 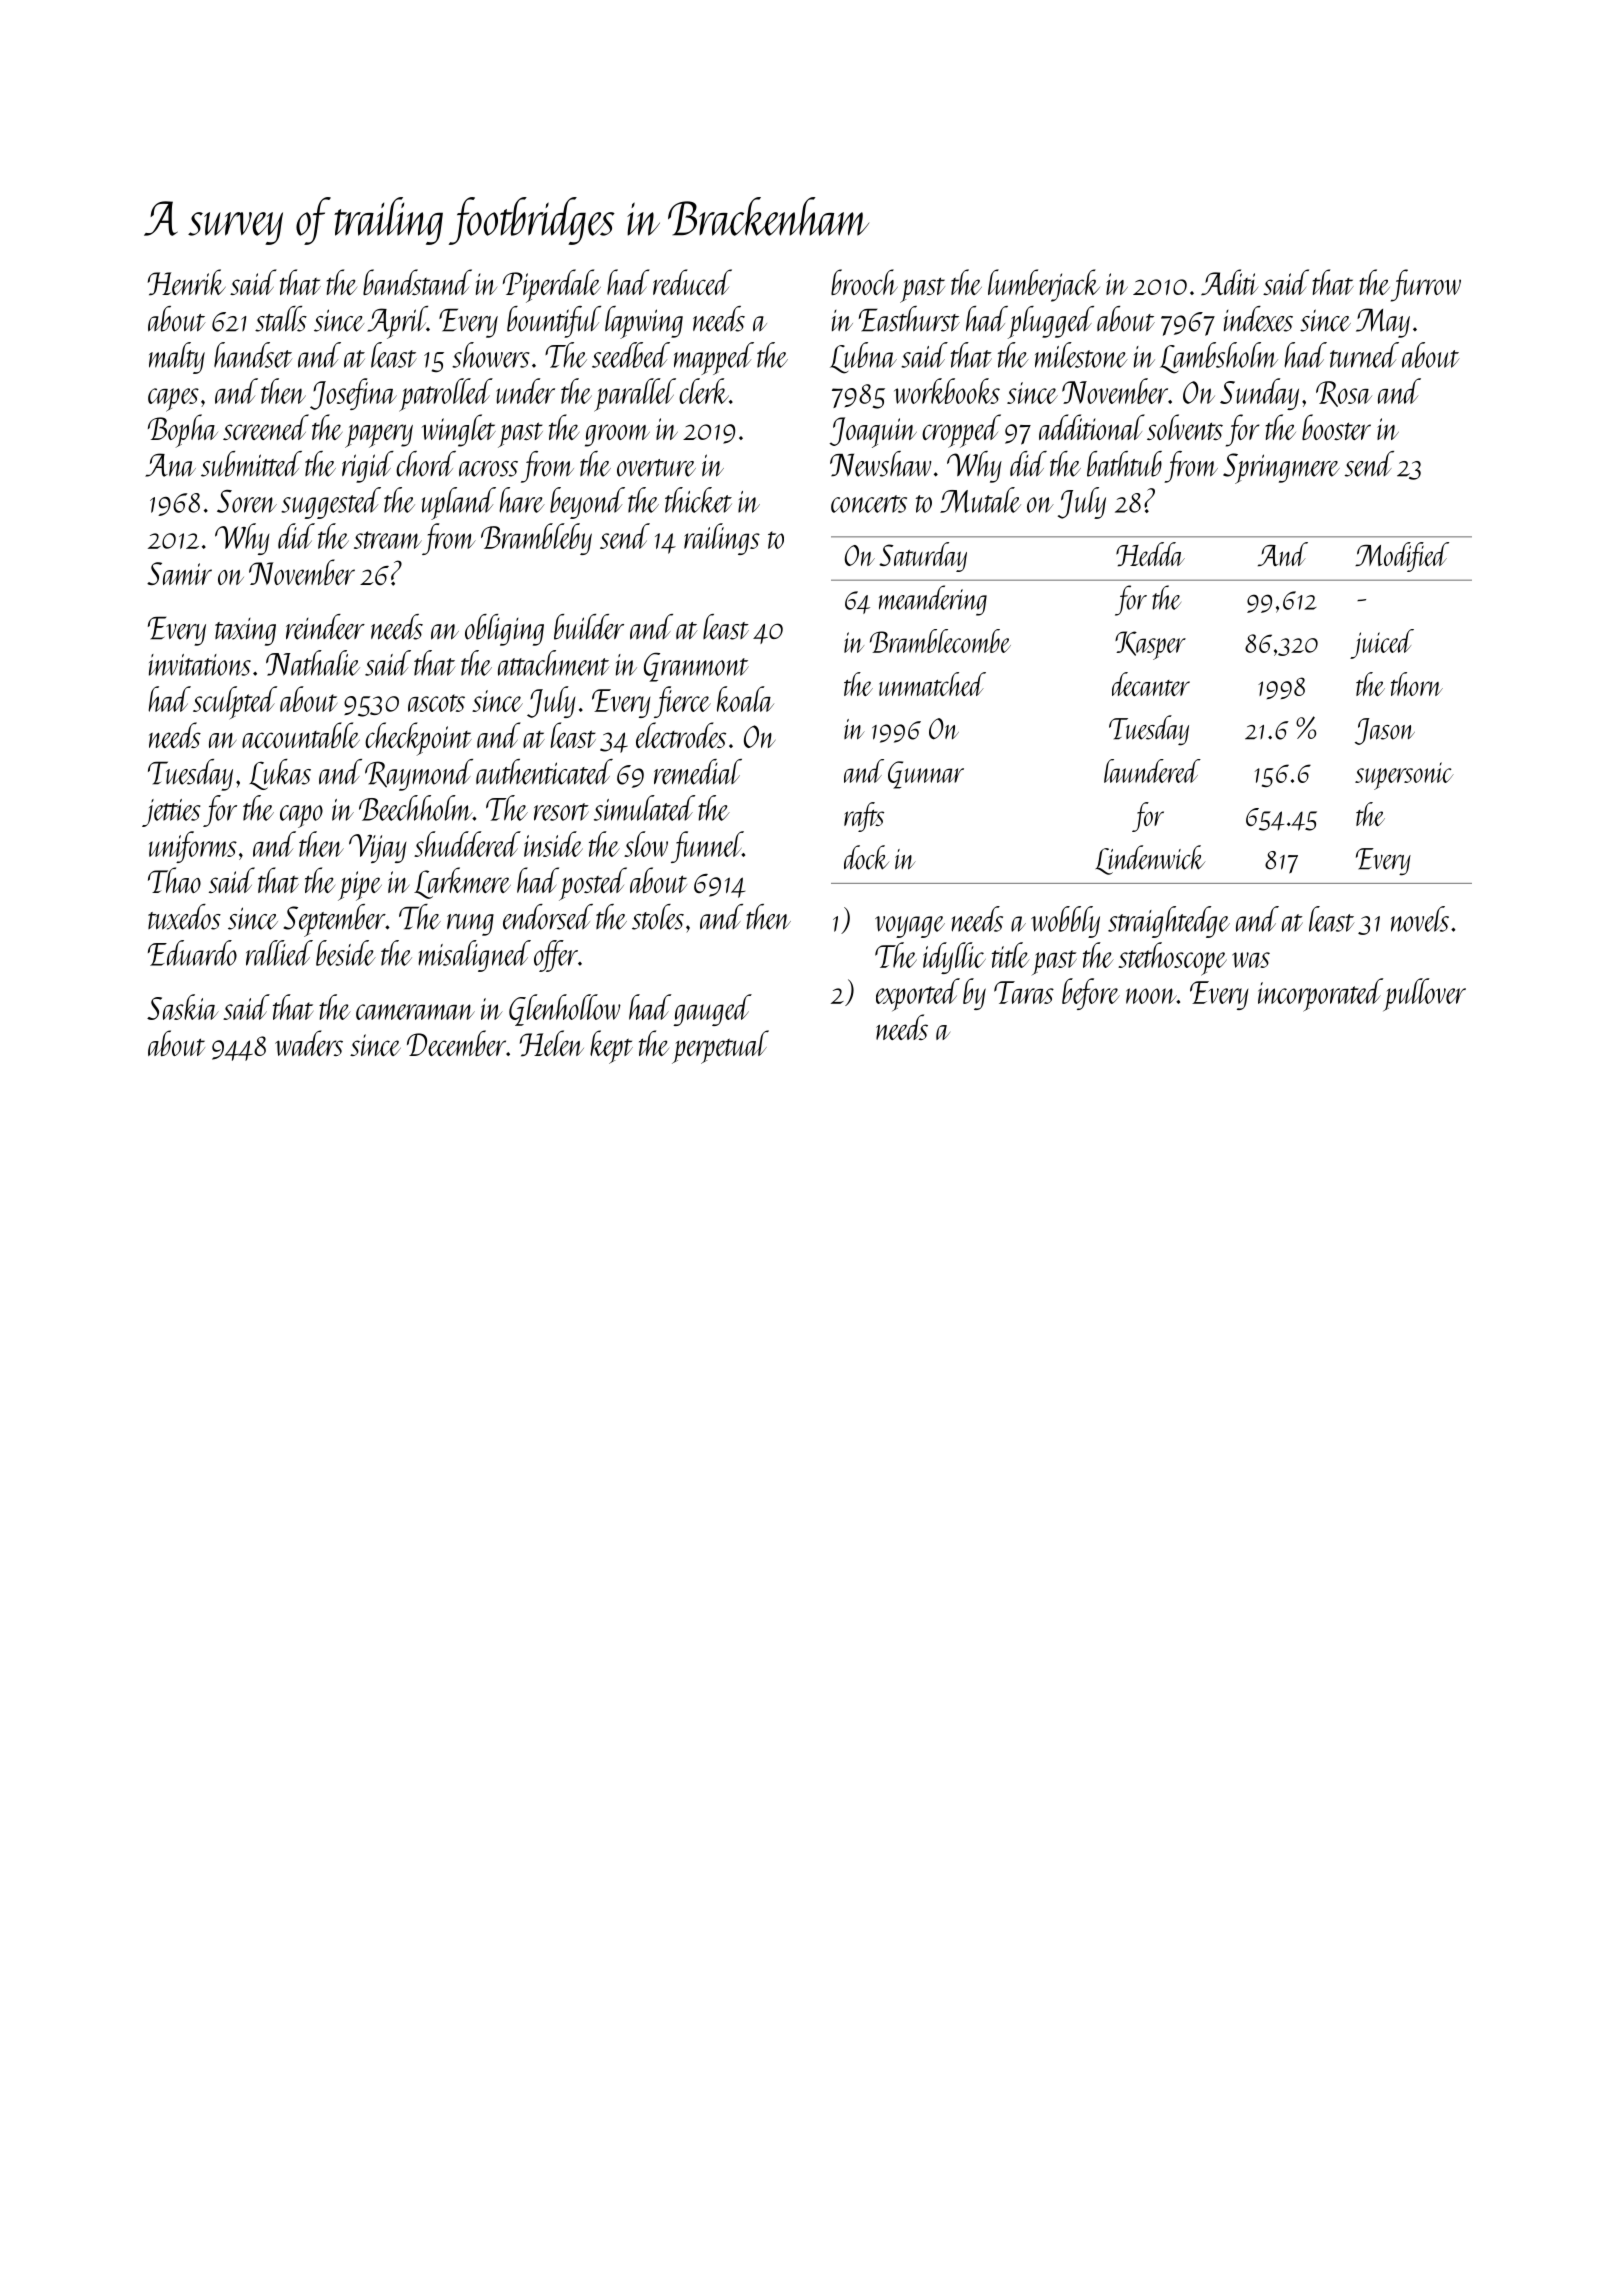 I want to click on Soren, so click(x=247, y=501).
